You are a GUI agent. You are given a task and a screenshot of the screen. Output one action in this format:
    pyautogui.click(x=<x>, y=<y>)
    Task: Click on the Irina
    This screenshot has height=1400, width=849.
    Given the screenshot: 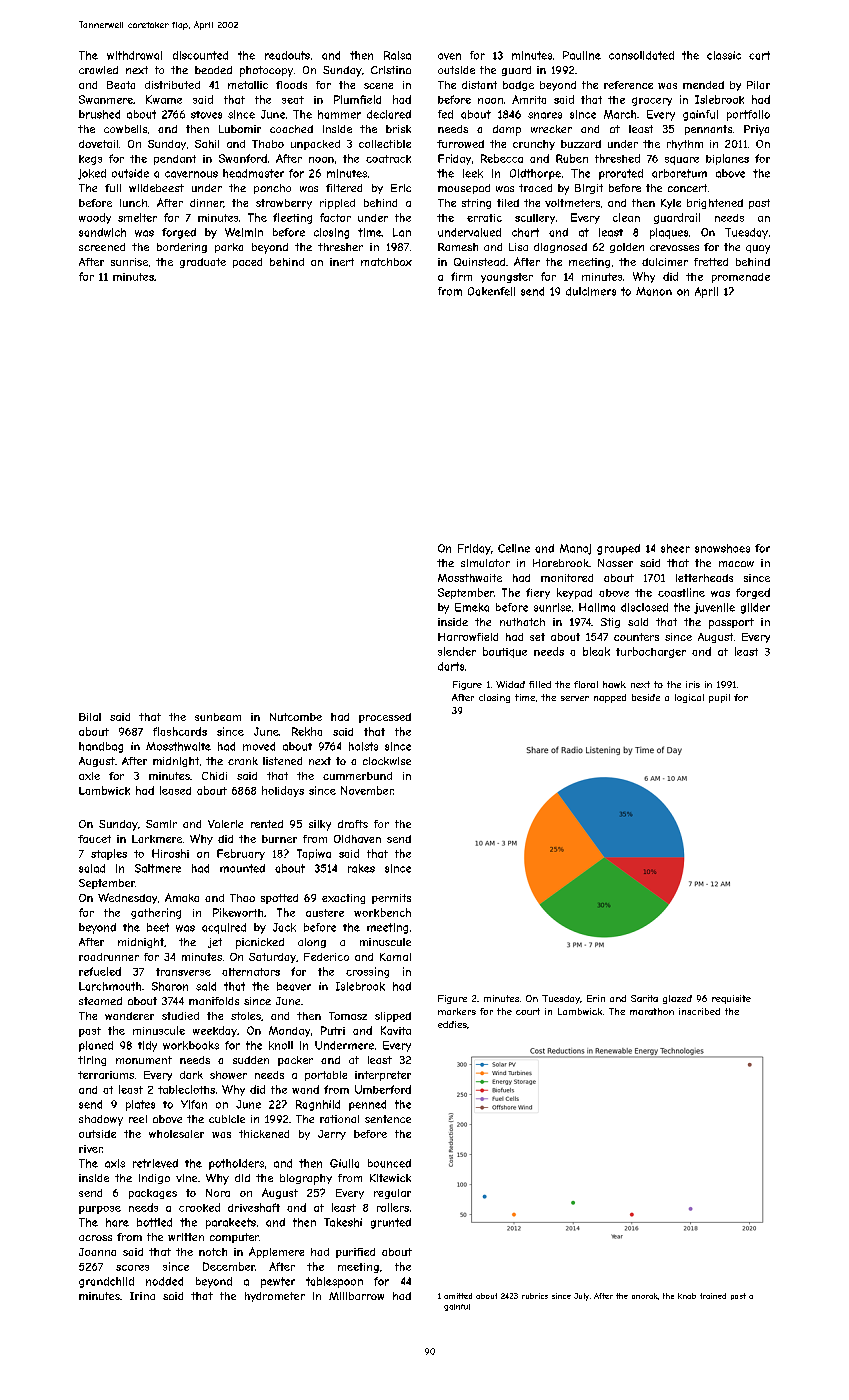 What is the action you would take?
    pyautogui.click(x=142, y=1296)
